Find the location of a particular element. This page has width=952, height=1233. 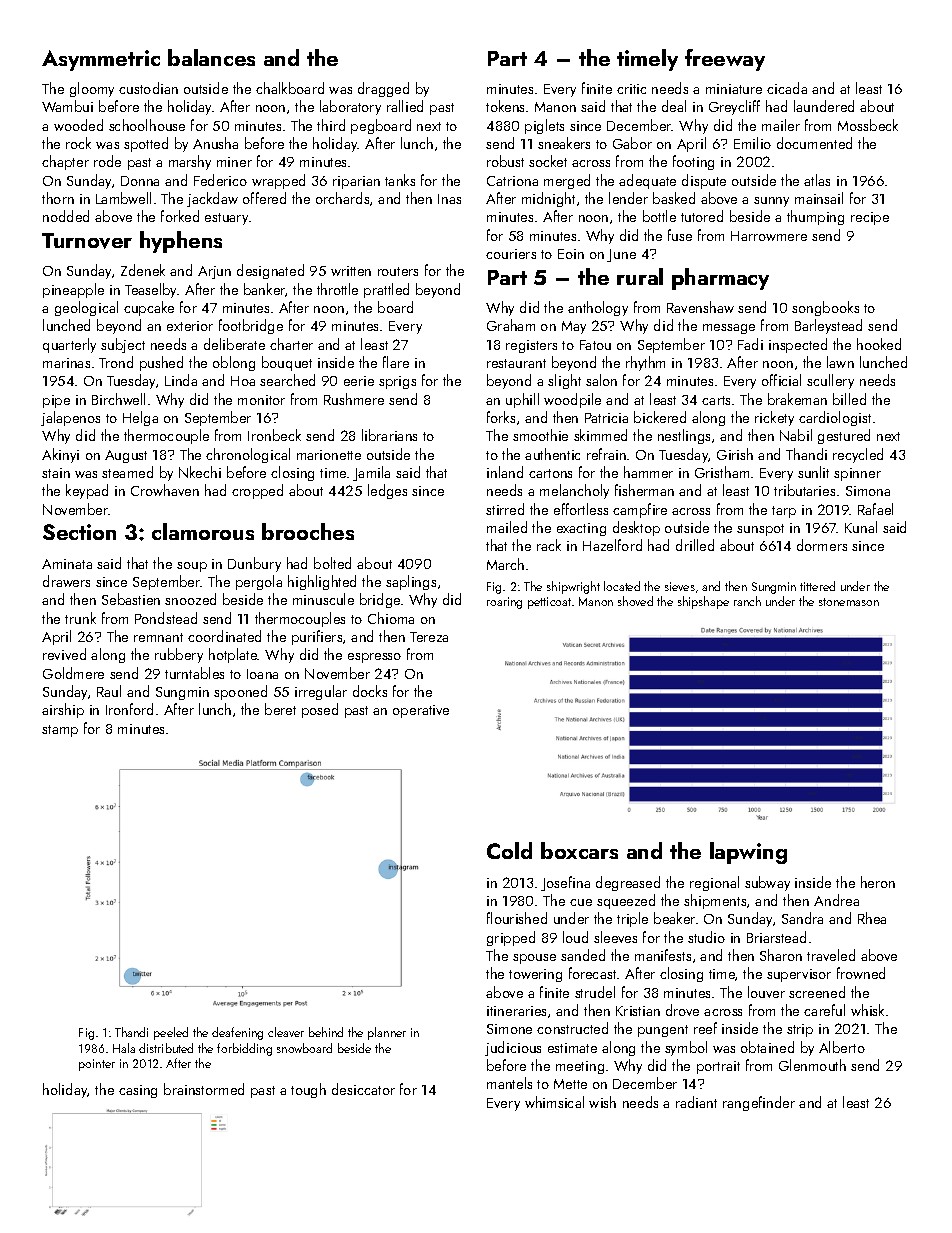

distributed is located at coordinates (166, 1048).
